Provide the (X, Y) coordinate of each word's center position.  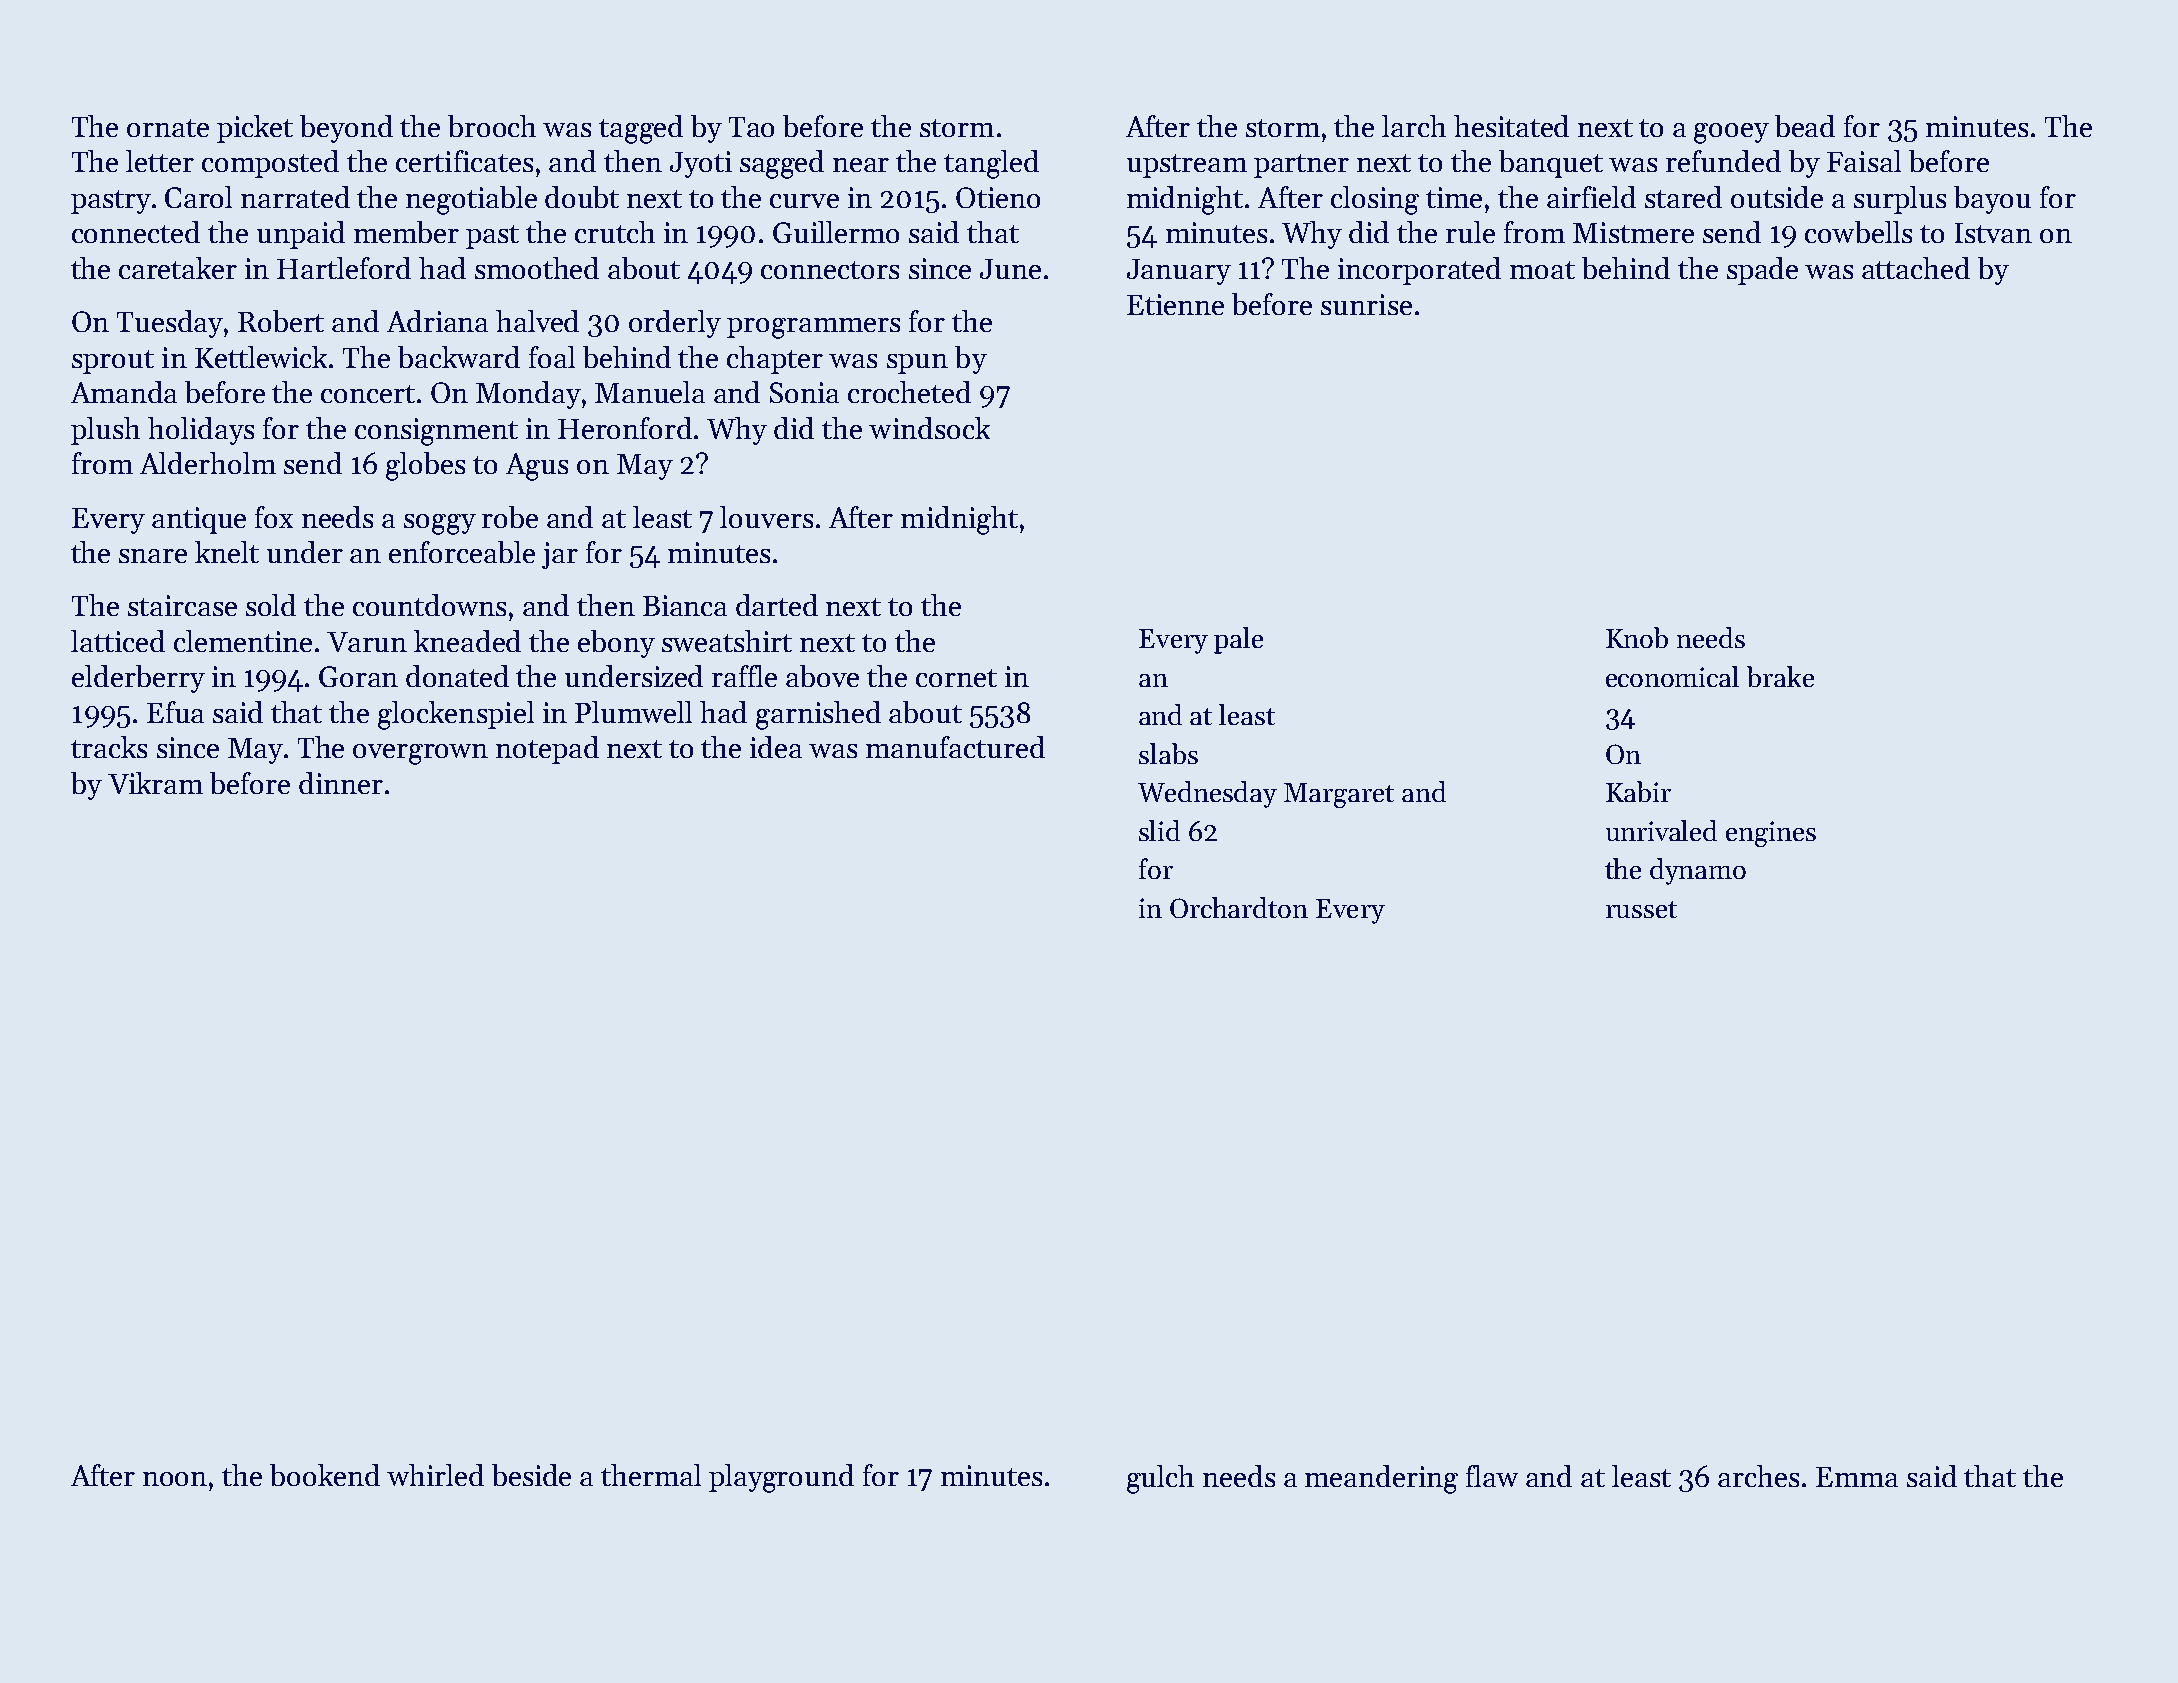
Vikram (155, 783)
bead (1805, 126)
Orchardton (1239, 907)
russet (1641, 909)
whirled (435, 1475)
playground (781, 1478)
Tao (751, 127)
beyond (346, 129)
